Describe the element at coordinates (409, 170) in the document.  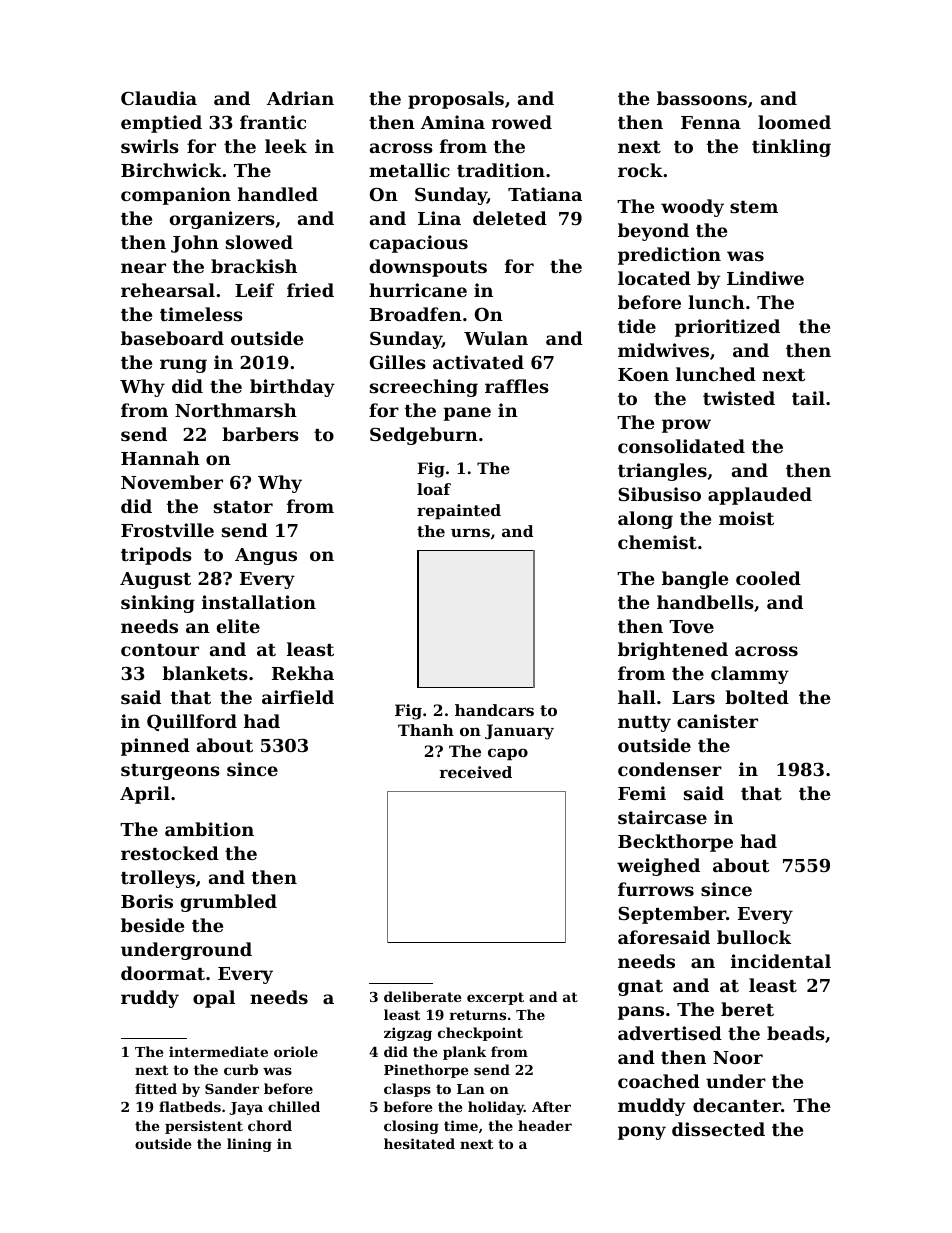
I see `metallic` at that location.
